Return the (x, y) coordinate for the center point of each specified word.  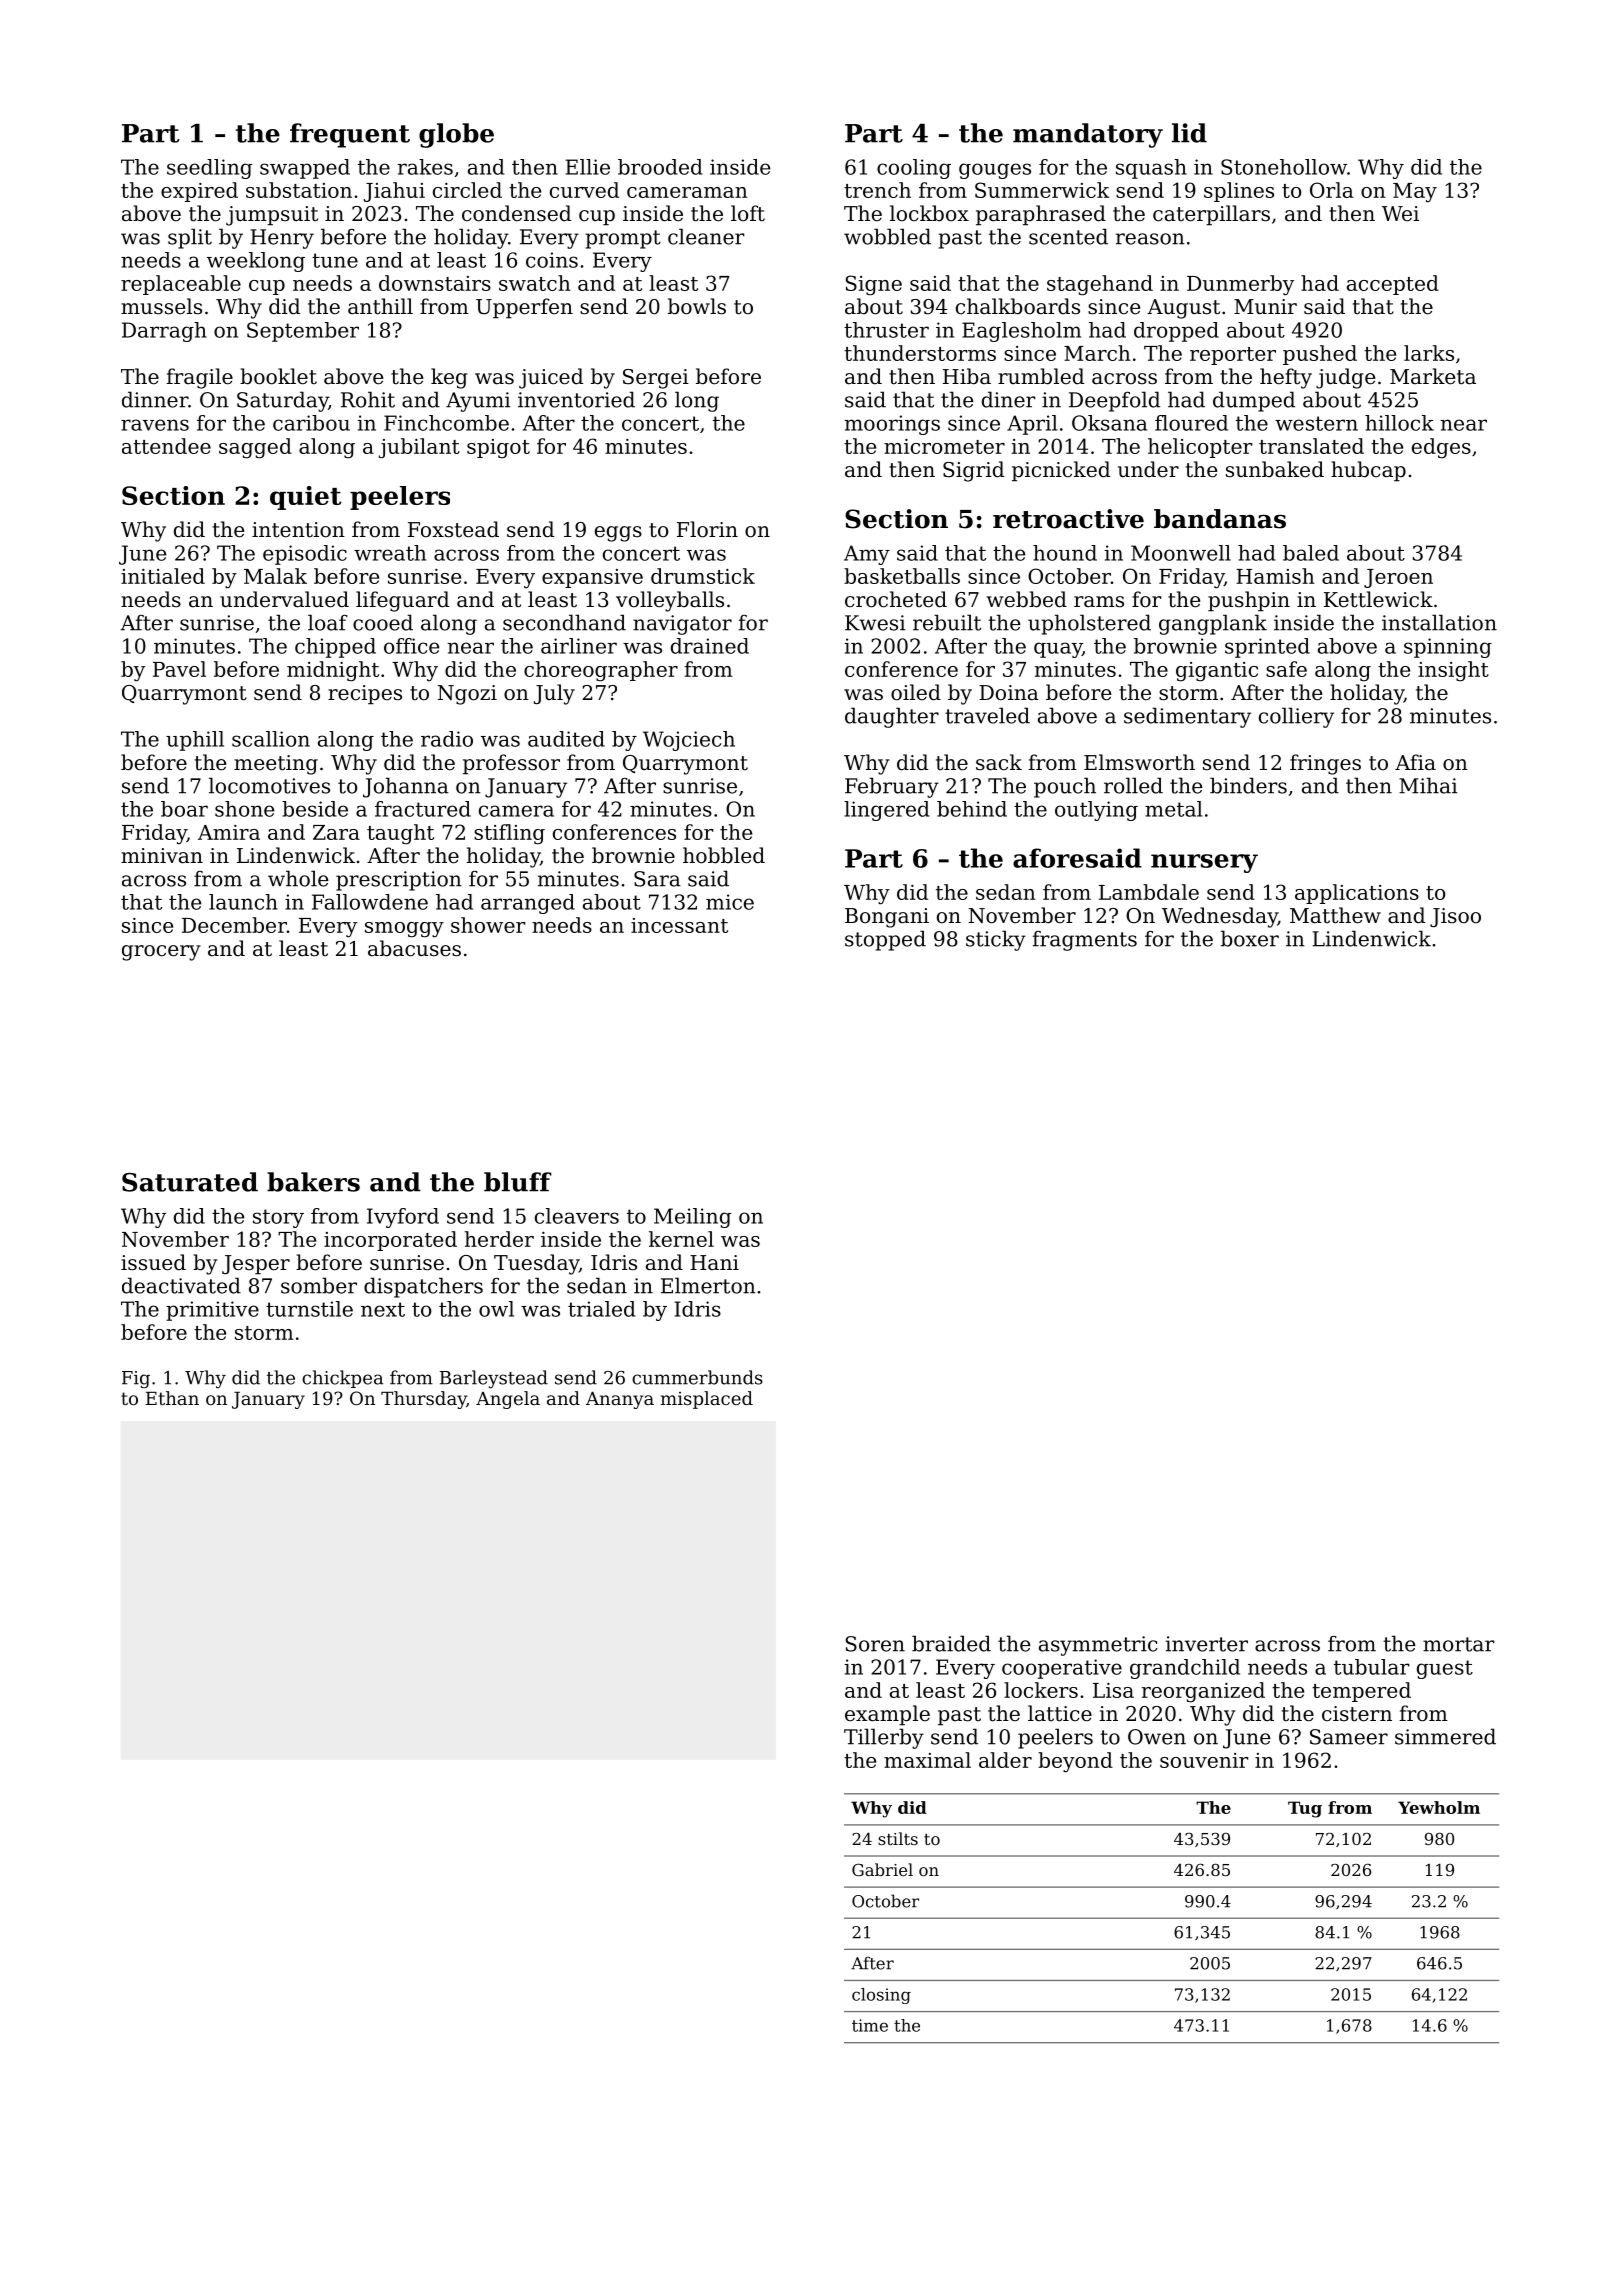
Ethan (172, 1398)
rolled (1133, 785)
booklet (278, 376)
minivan (162, 856)
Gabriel (882, 1869)
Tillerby (884, 1738)
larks (1429, 353)
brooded (660, 167)
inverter (1207, 1644)
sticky (996, 940)
